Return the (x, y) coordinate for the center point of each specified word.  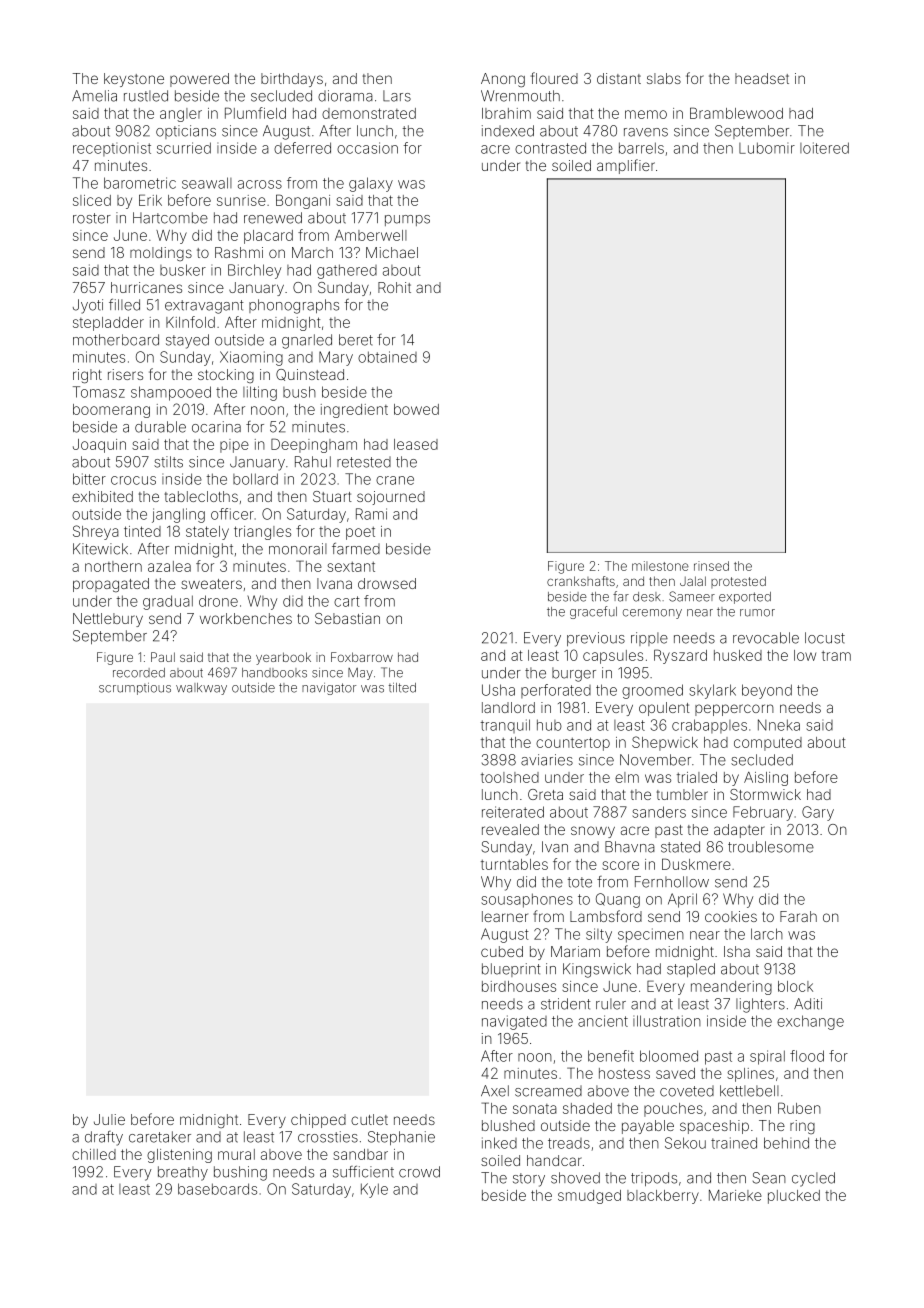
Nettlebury (108, 620)
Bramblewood (736, 113)
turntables (514, 864)
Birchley (254, 271)
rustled (146, 96)
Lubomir (767, 148)
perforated (556, 691)
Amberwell (371, 235)
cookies (731, 916)
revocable (766, 638)
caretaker (160, 1137)
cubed (502, 951)
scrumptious (135, 689)
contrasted (550, 148)
